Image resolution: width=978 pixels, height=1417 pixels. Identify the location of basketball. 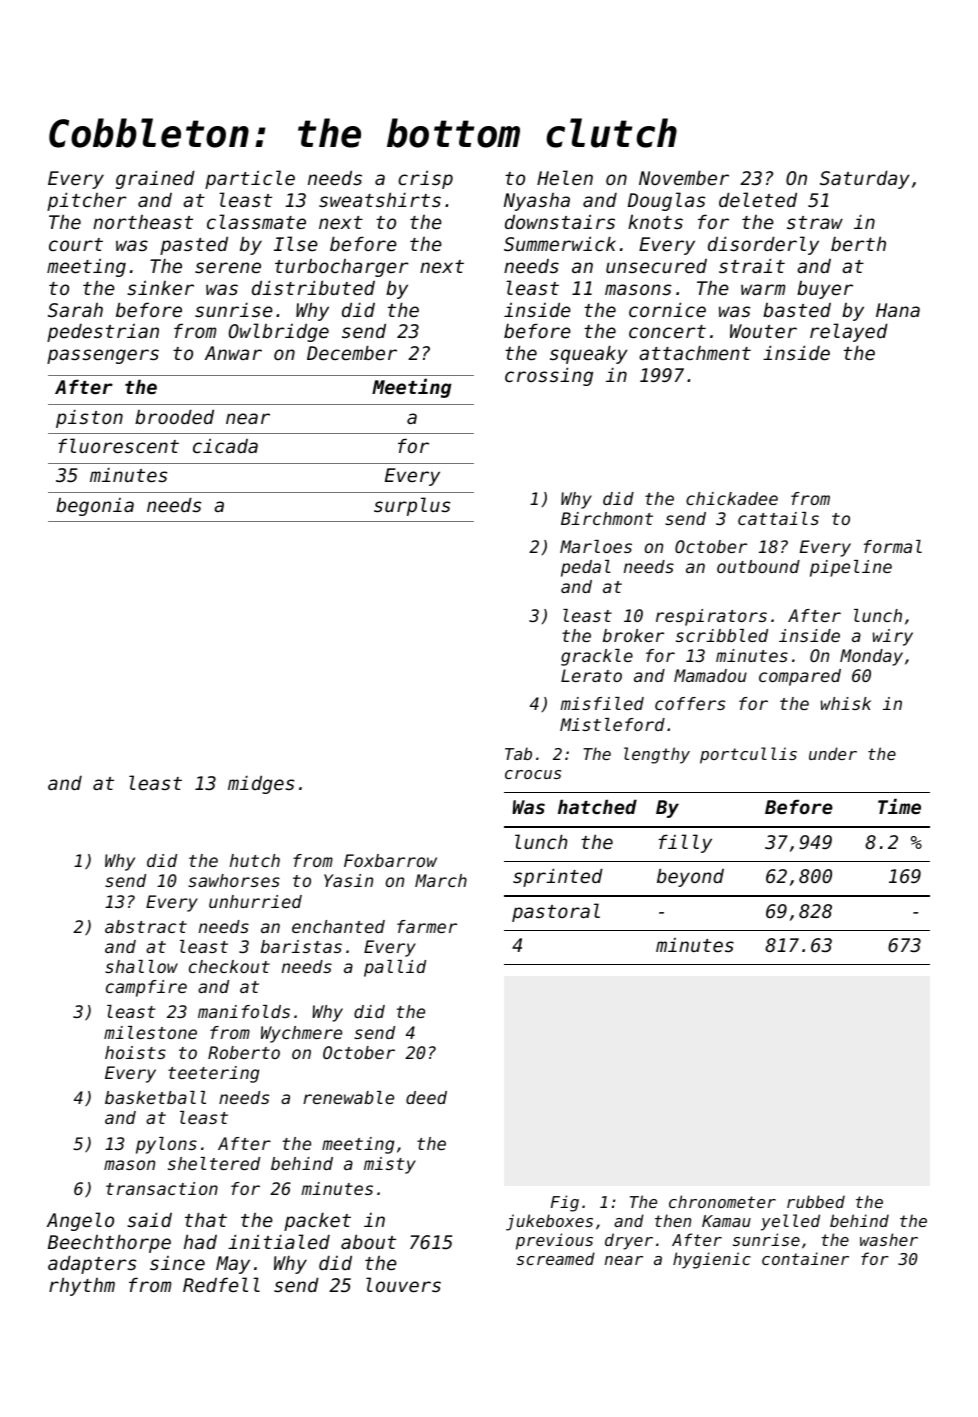
(155, 1097).
